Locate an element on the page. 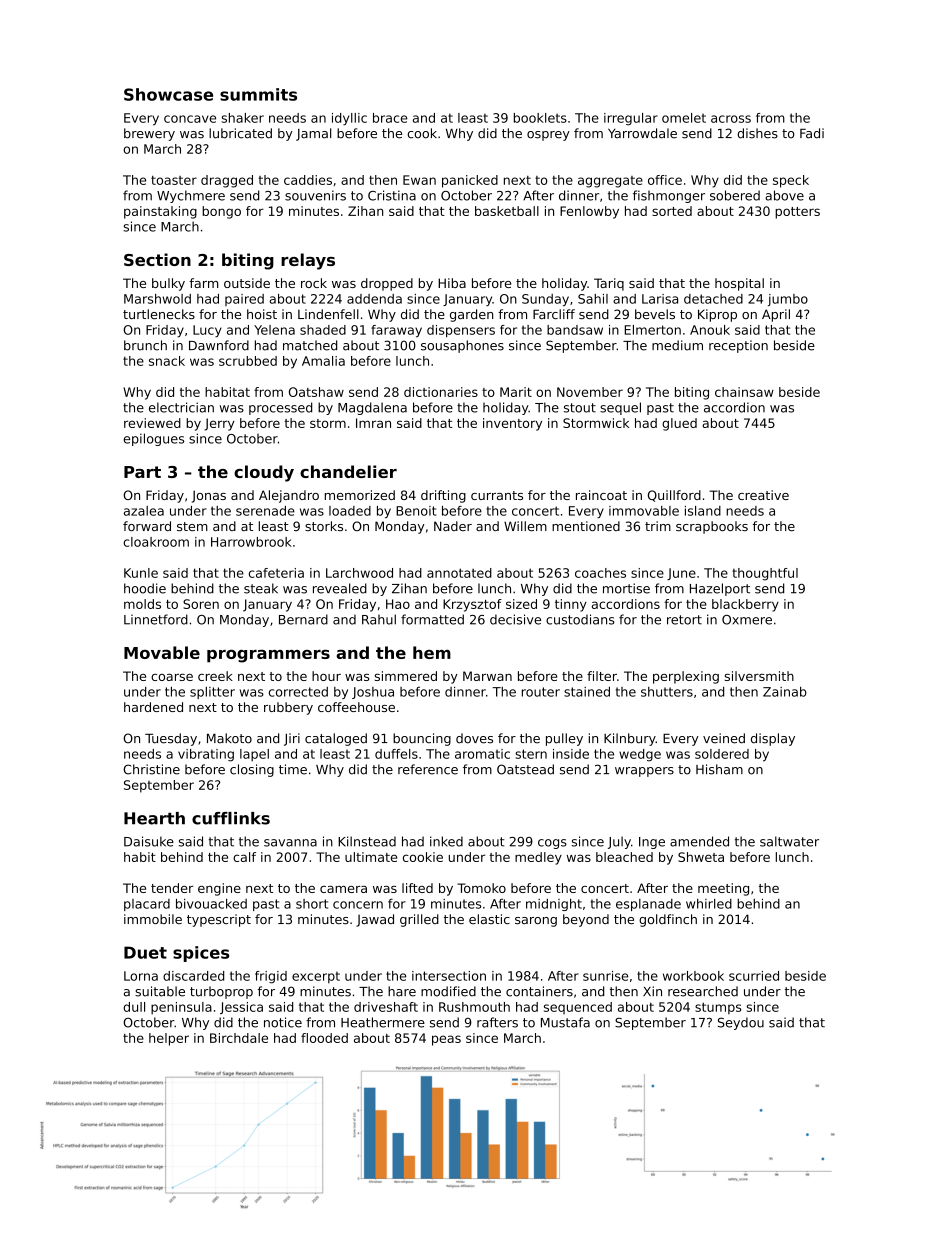  Seydou is located at coordinates (741, 1023).
